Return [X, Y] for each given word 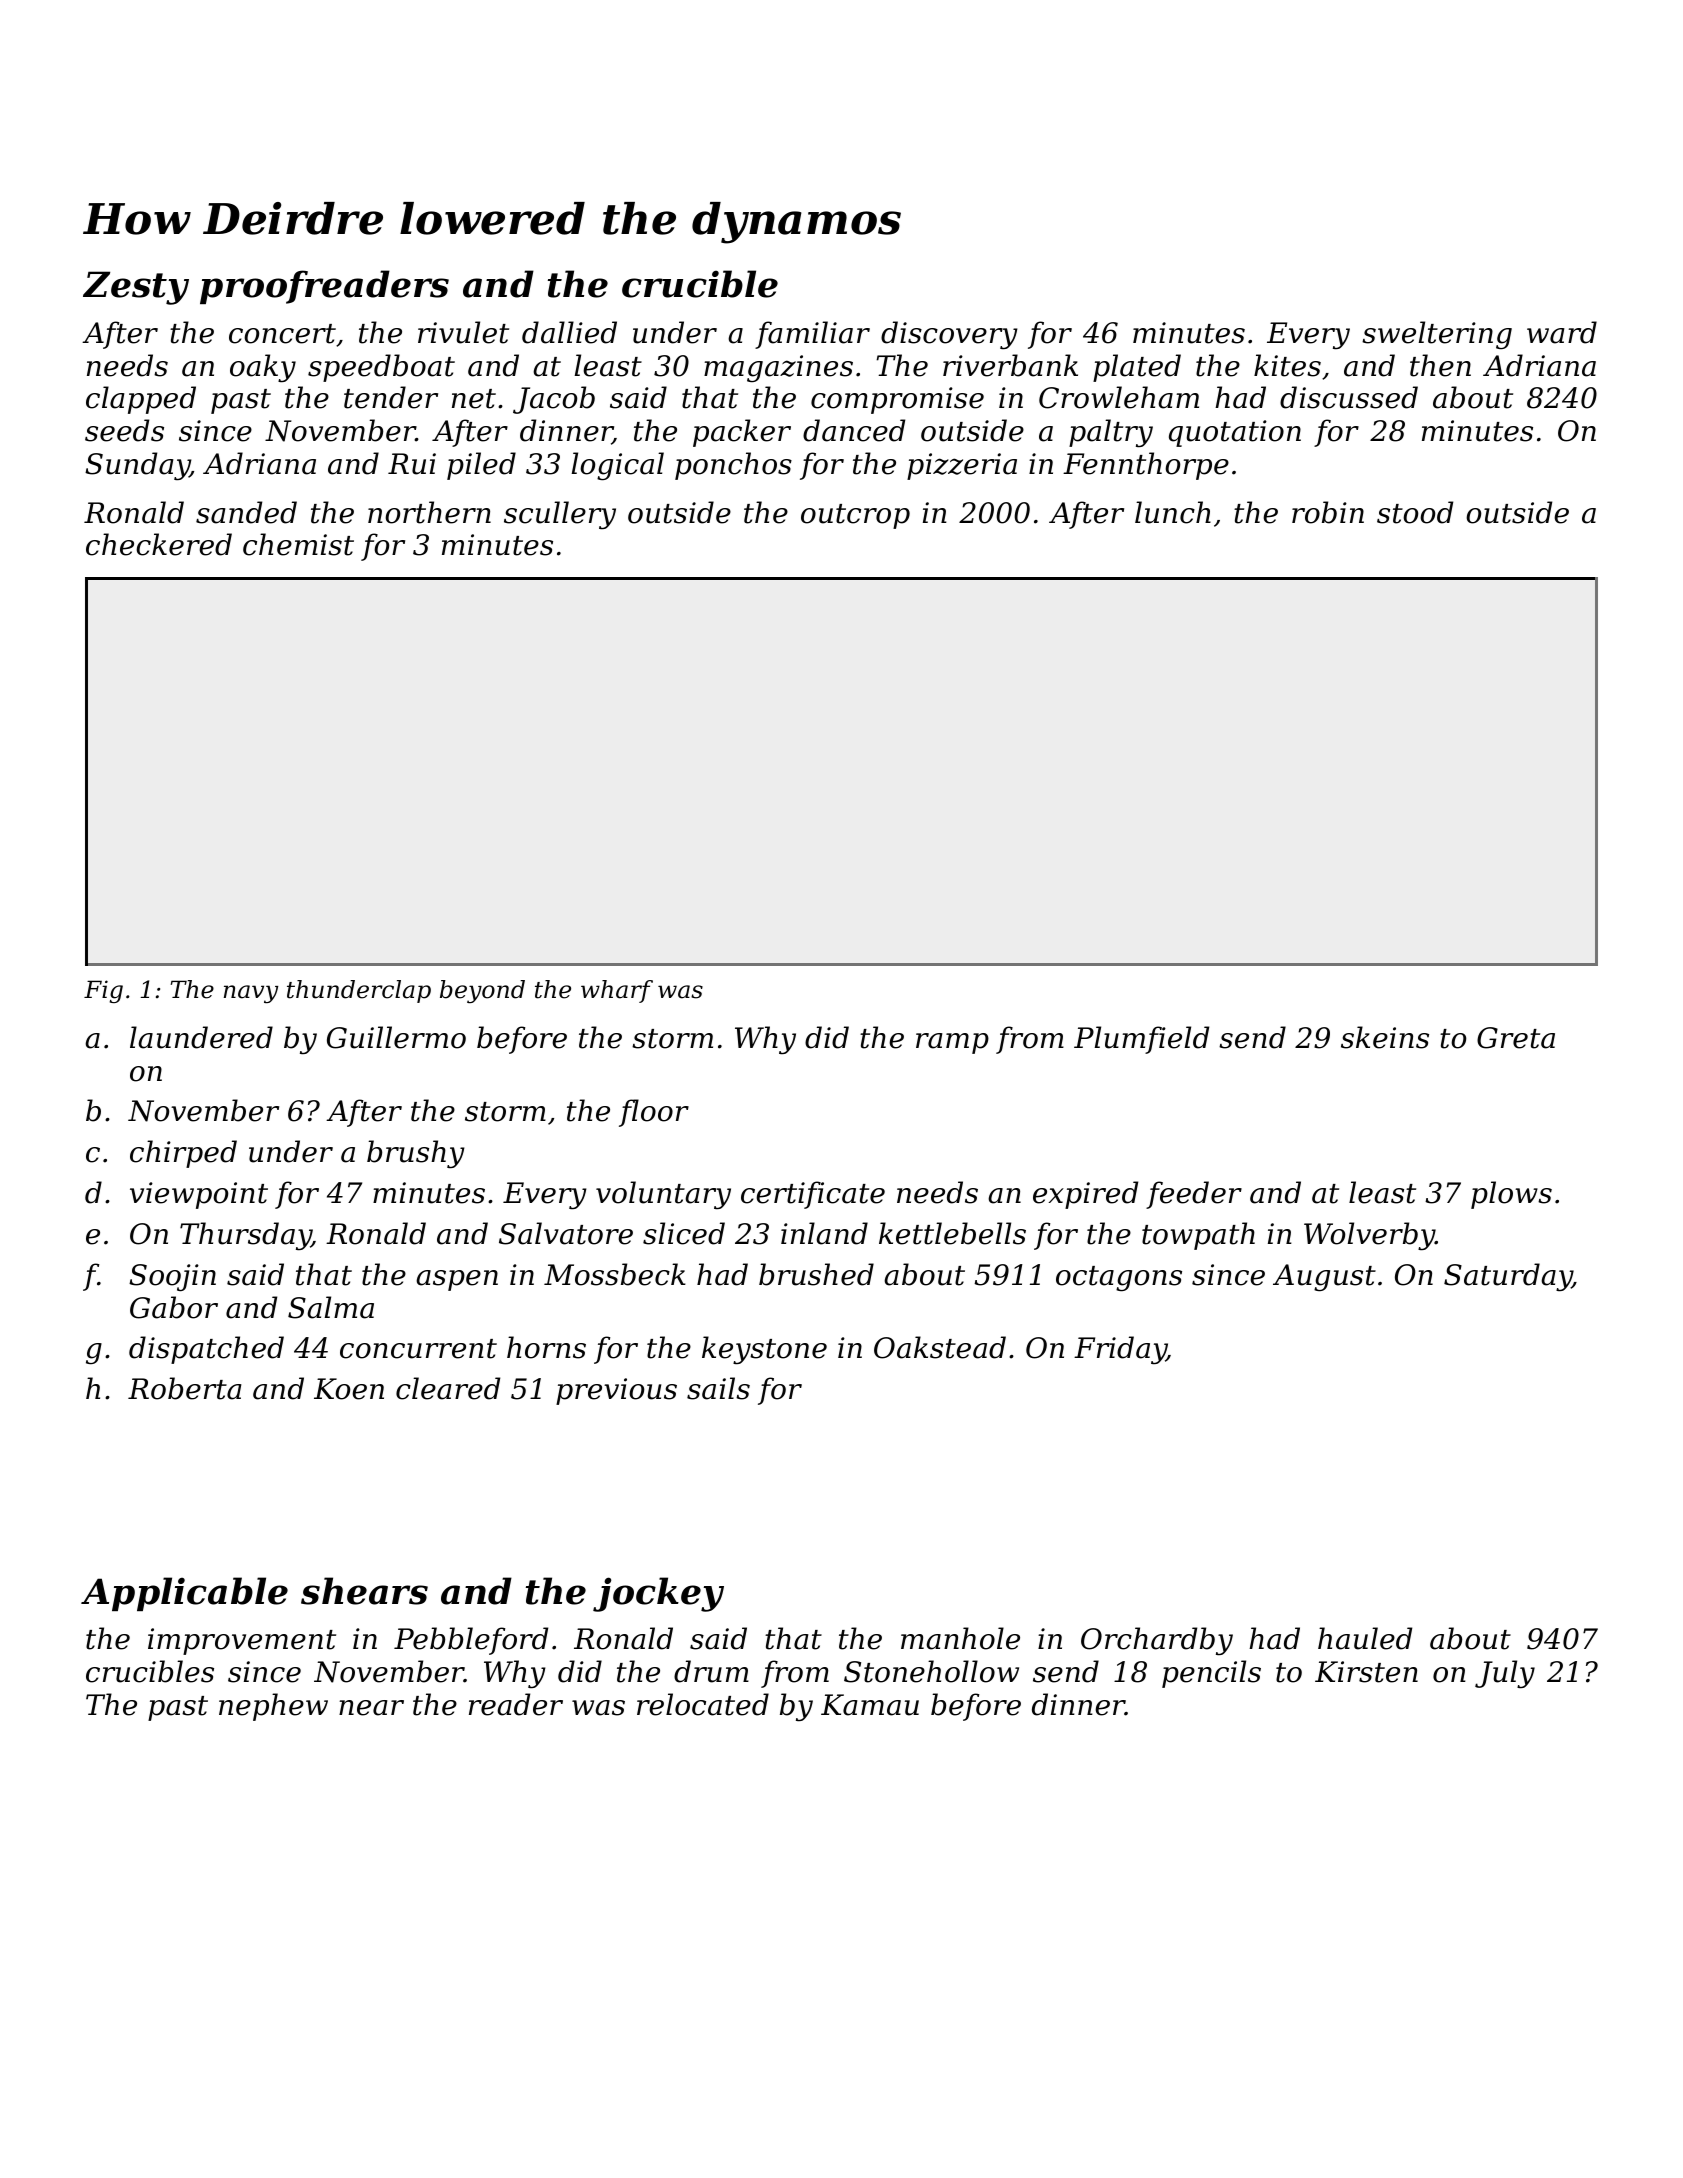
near [371, 1708]
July [1505, 1674]
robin [1328, 512]
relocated [703, 1704]
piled [481, 466]
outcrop [855, 516]
